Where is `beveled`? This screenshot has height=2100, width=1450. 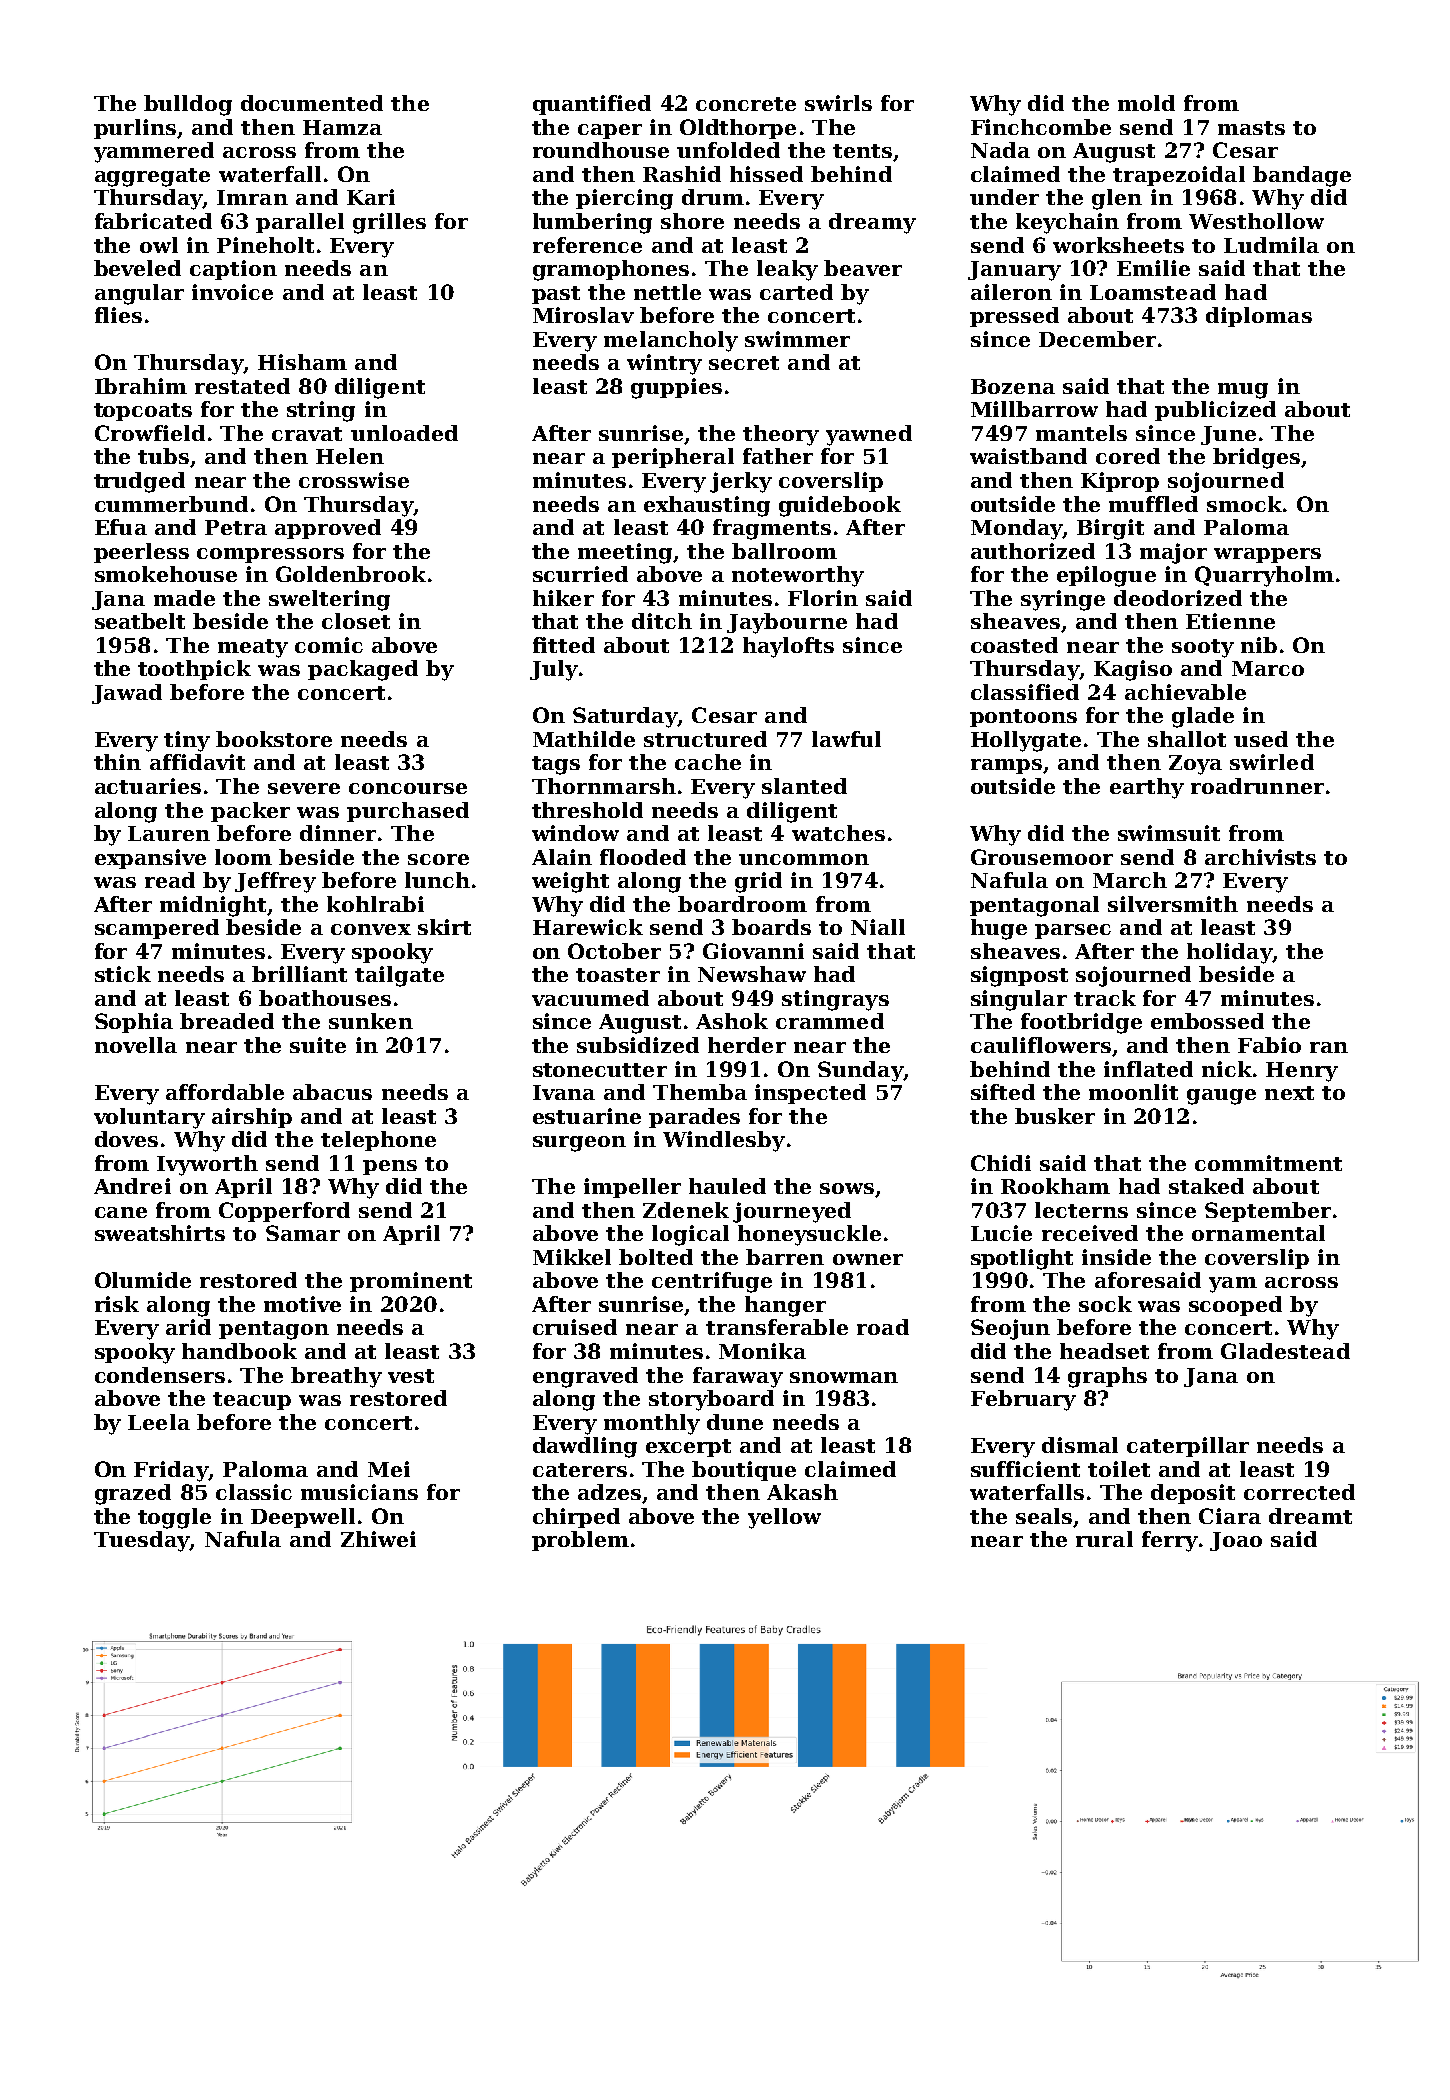 beveled is located at coordinates (137, 268).
